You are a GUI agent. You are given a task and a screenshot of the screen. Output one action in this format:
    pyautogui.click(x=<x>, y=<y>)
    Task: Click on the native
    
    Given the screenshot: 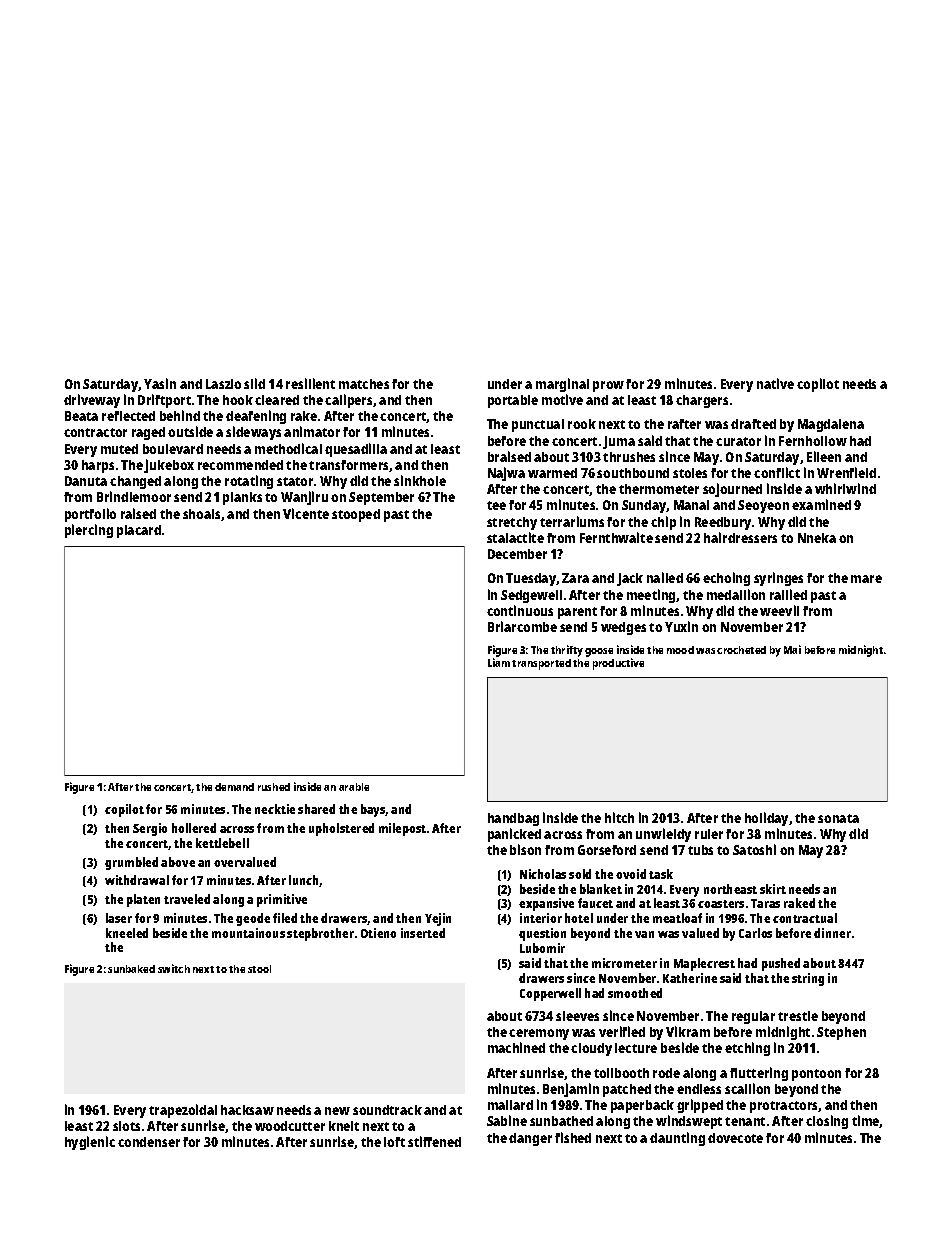 What is the action you would take?
    pyautogui.click(x=775, y=383)
